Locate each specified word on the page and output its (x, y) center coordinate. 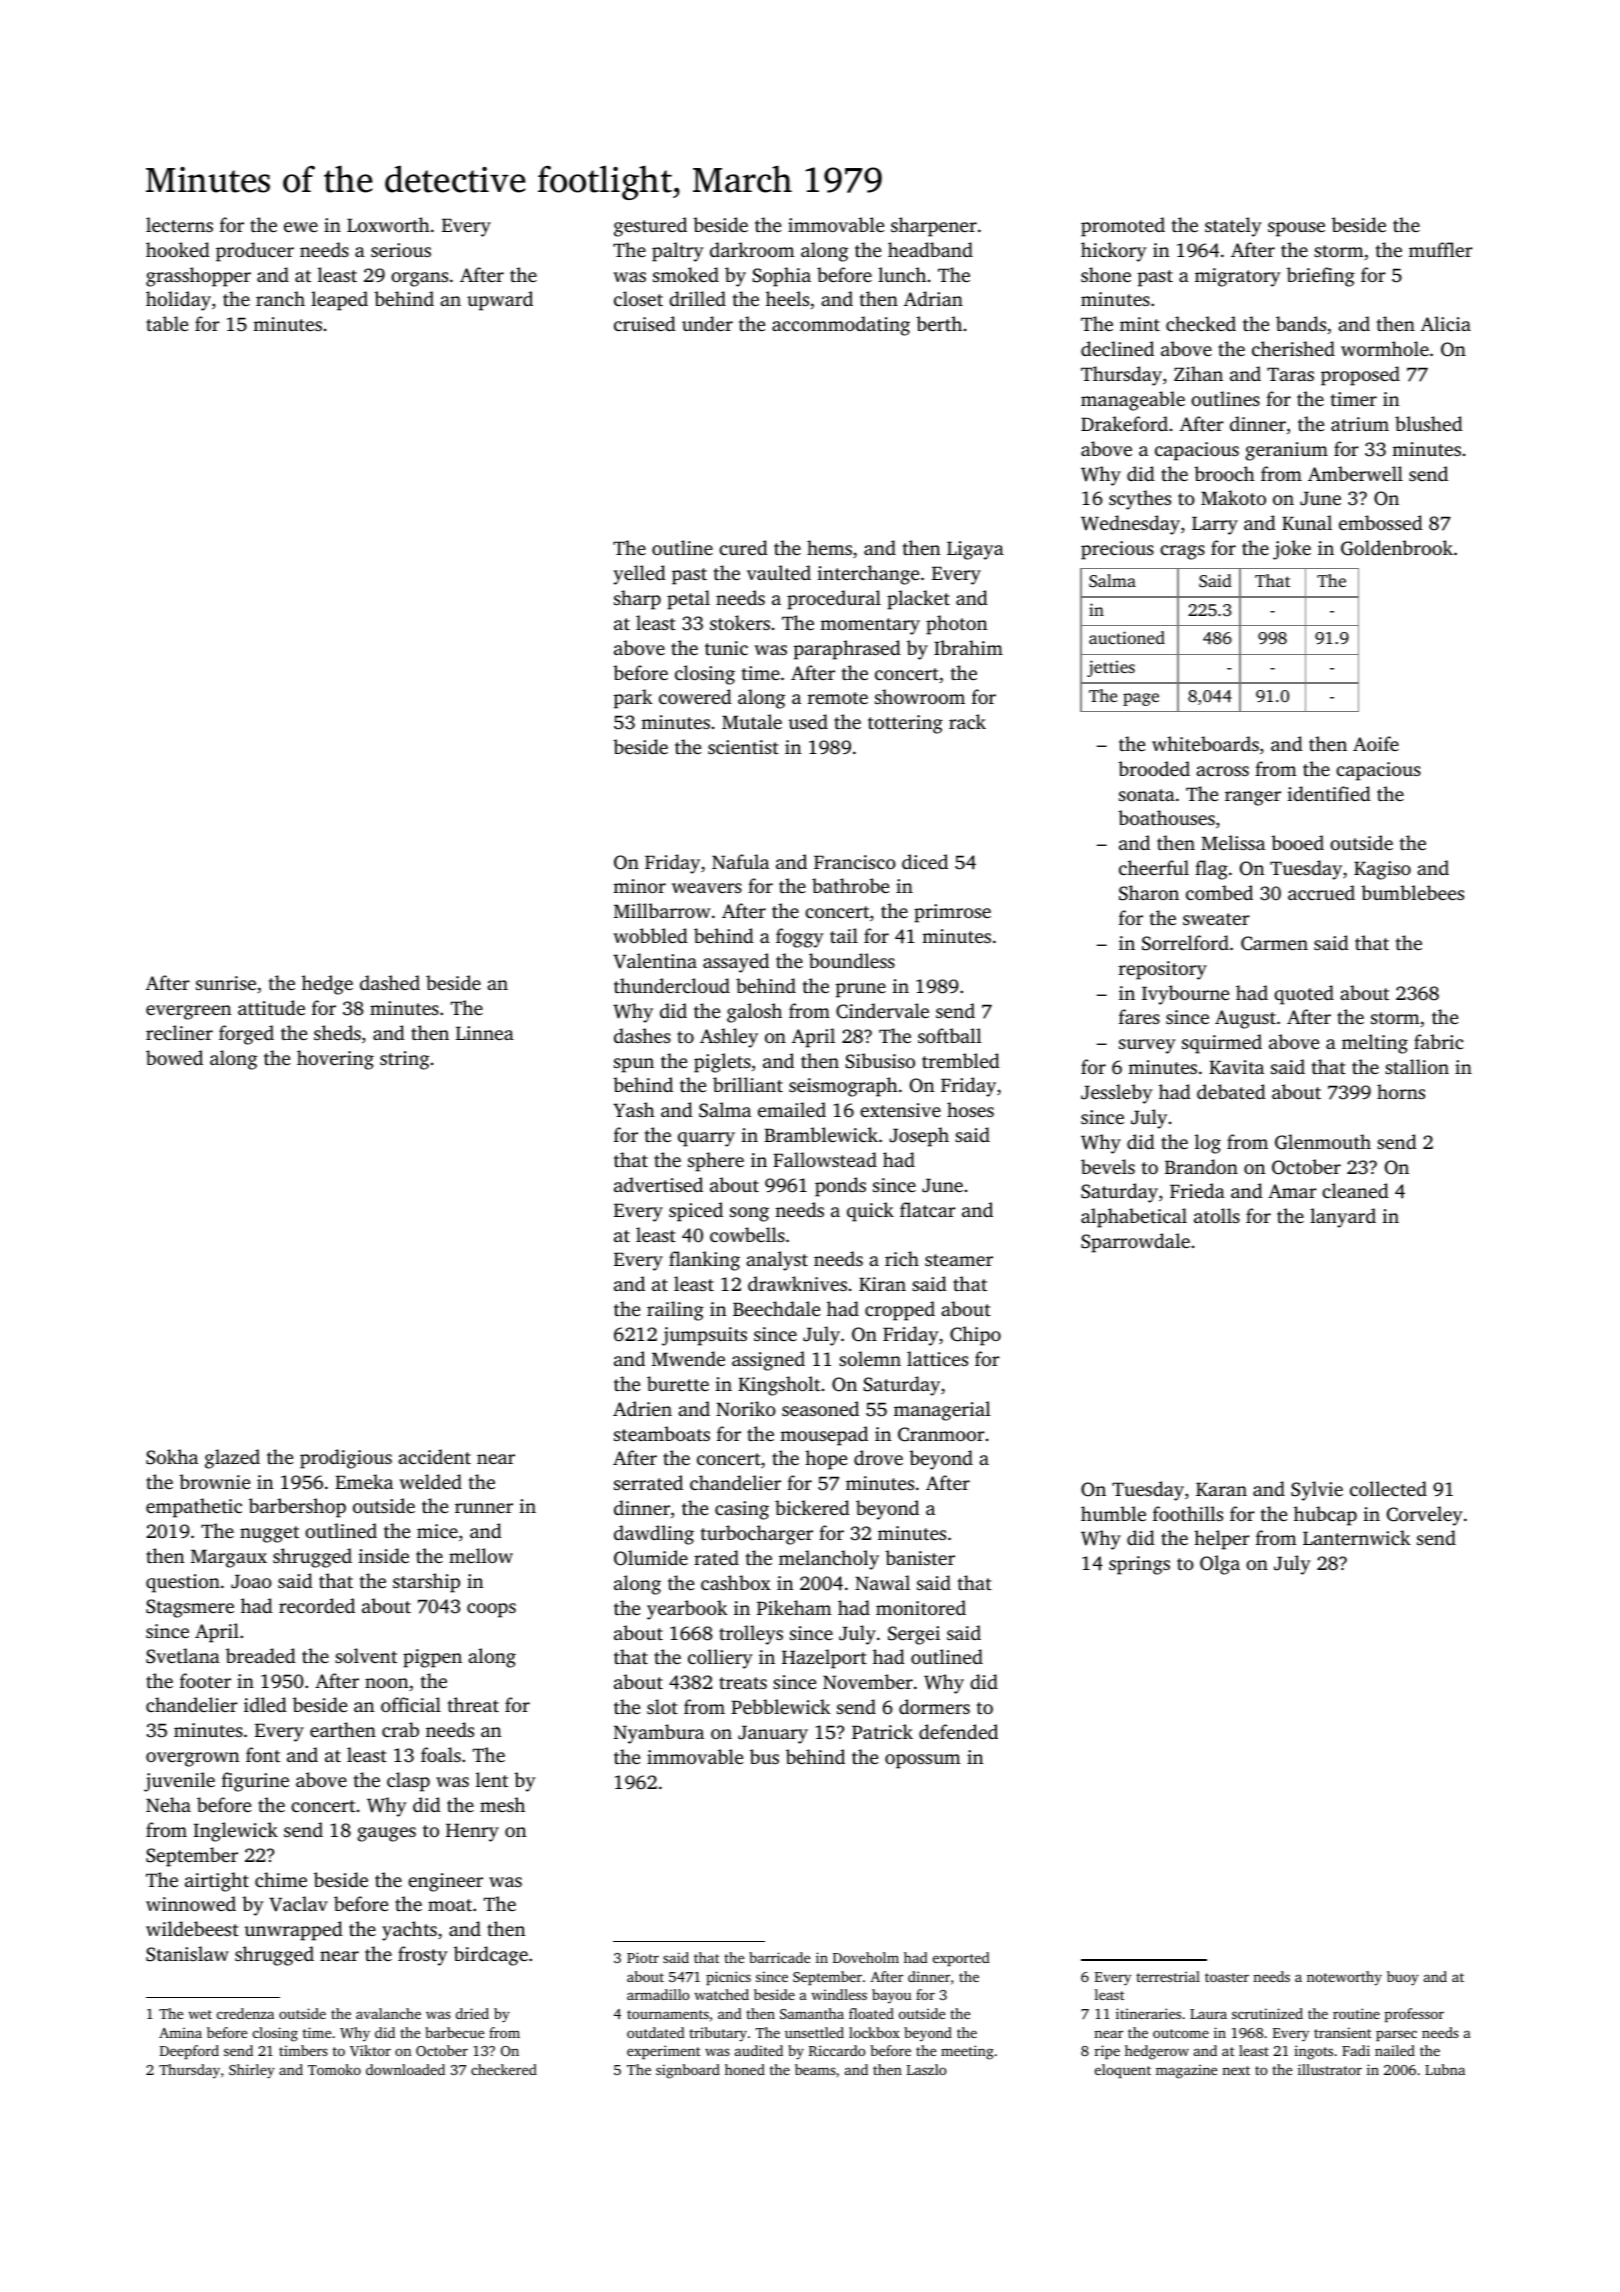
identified (1329, 793)
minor (639, 886)
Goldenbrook (1397, 548)
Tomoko (334, 2069)
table (167, 323)
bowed (174, 1057)
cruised (645, 323)
